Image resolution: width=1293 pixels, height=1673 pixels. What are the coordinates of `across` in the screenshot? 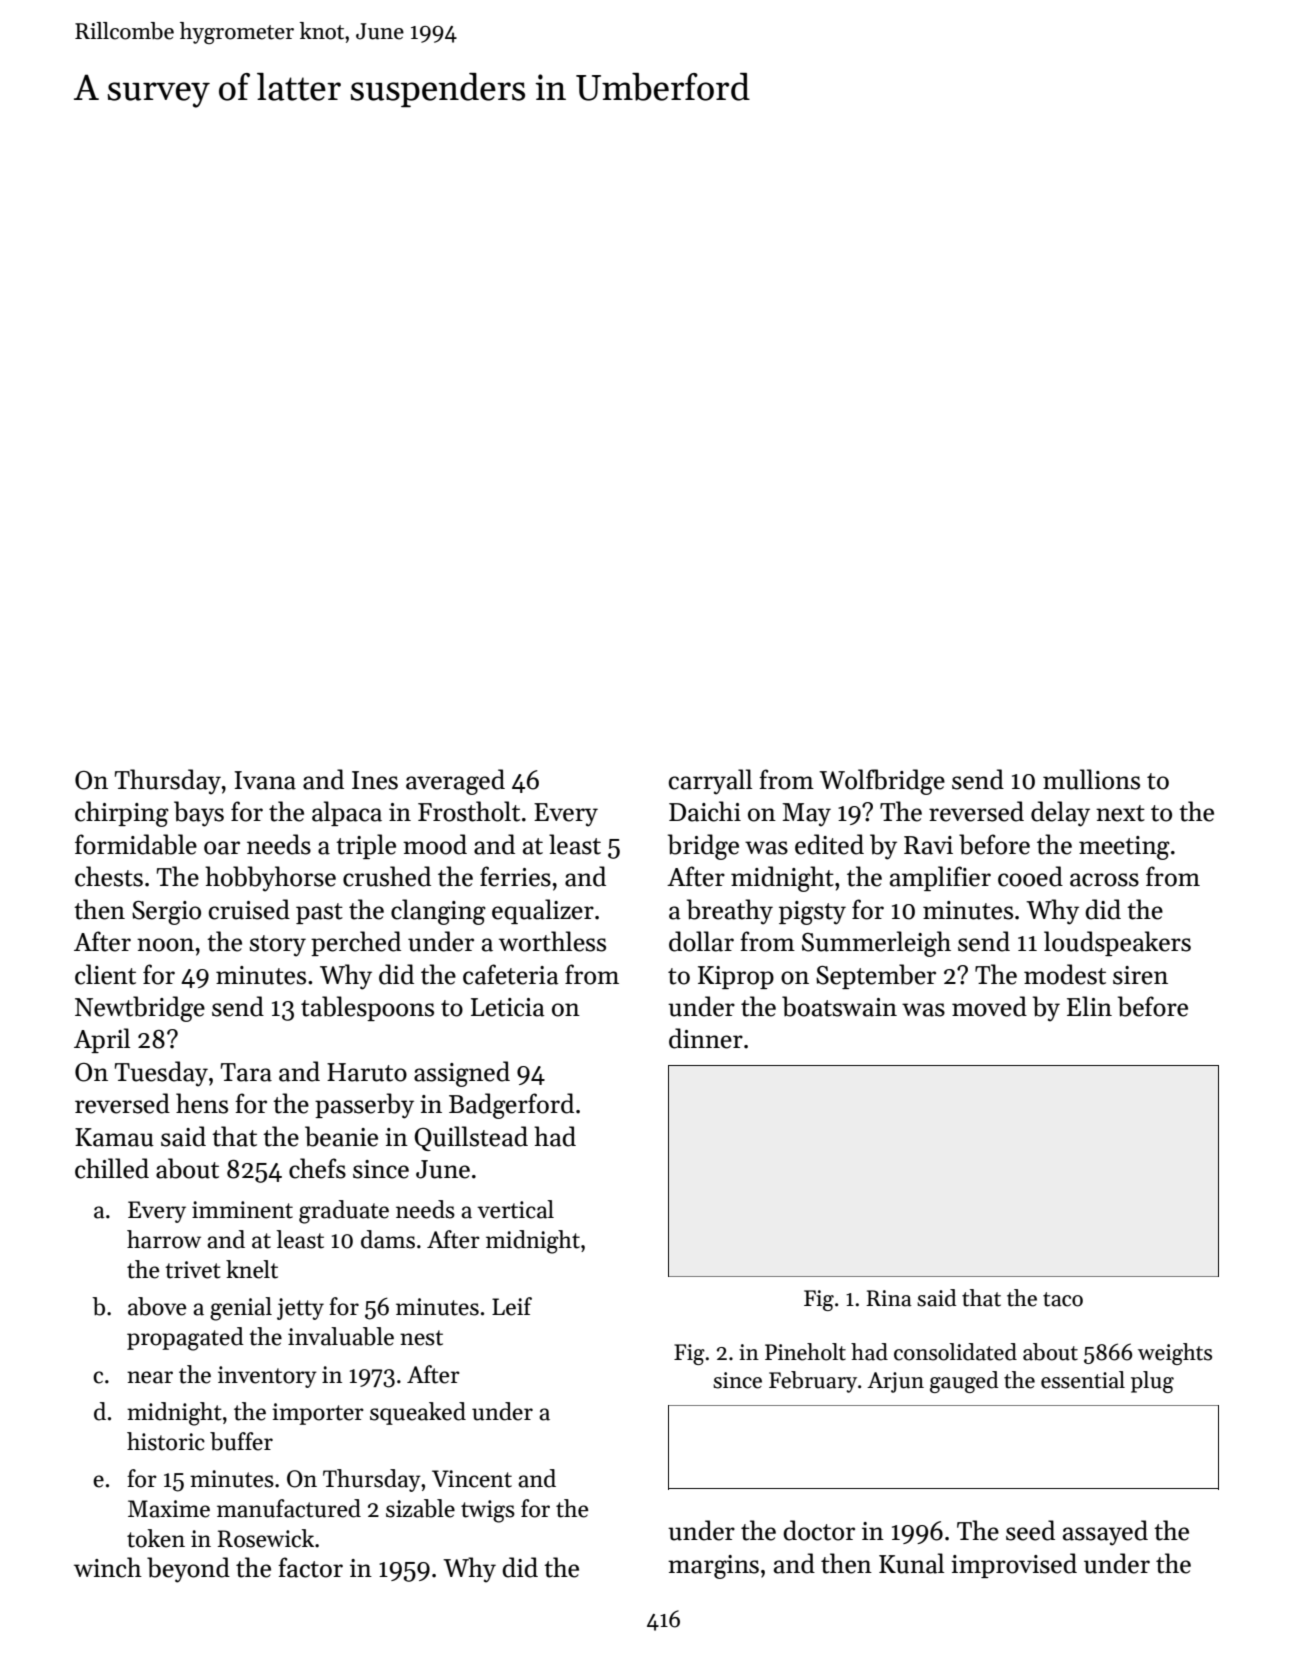 It's located at (1104, 880).
